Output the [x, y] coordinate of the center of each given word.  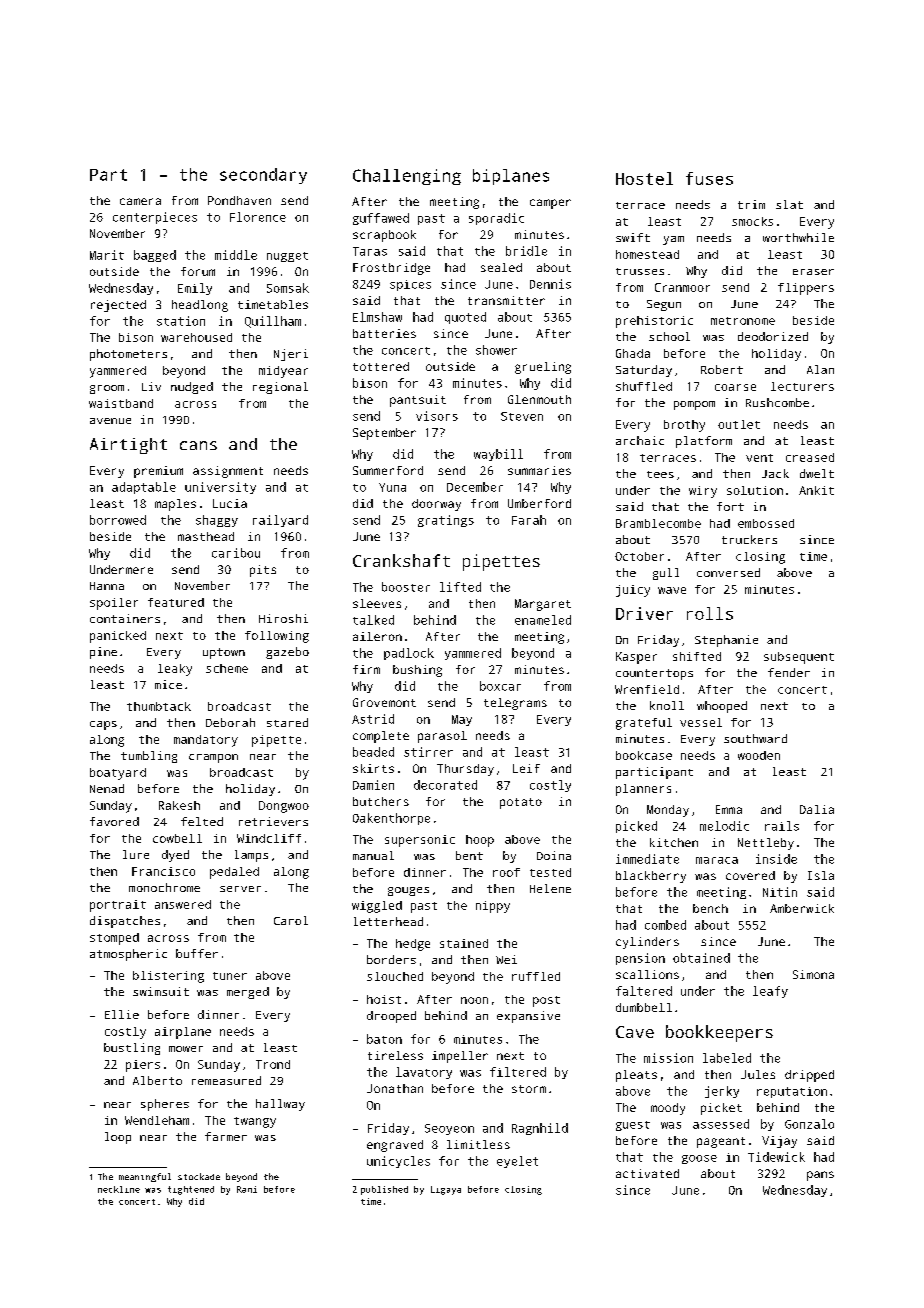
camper [550, 204]
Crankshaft [401, 560]
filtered [518, 1072]
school [669, 336]
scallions [647, 974]
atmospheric [128, 955]
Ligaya [446, 1190]
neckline [119, 1189]
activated [647, 1173]
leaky [175, 670]
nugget [287, 257]
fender [789, 672]
